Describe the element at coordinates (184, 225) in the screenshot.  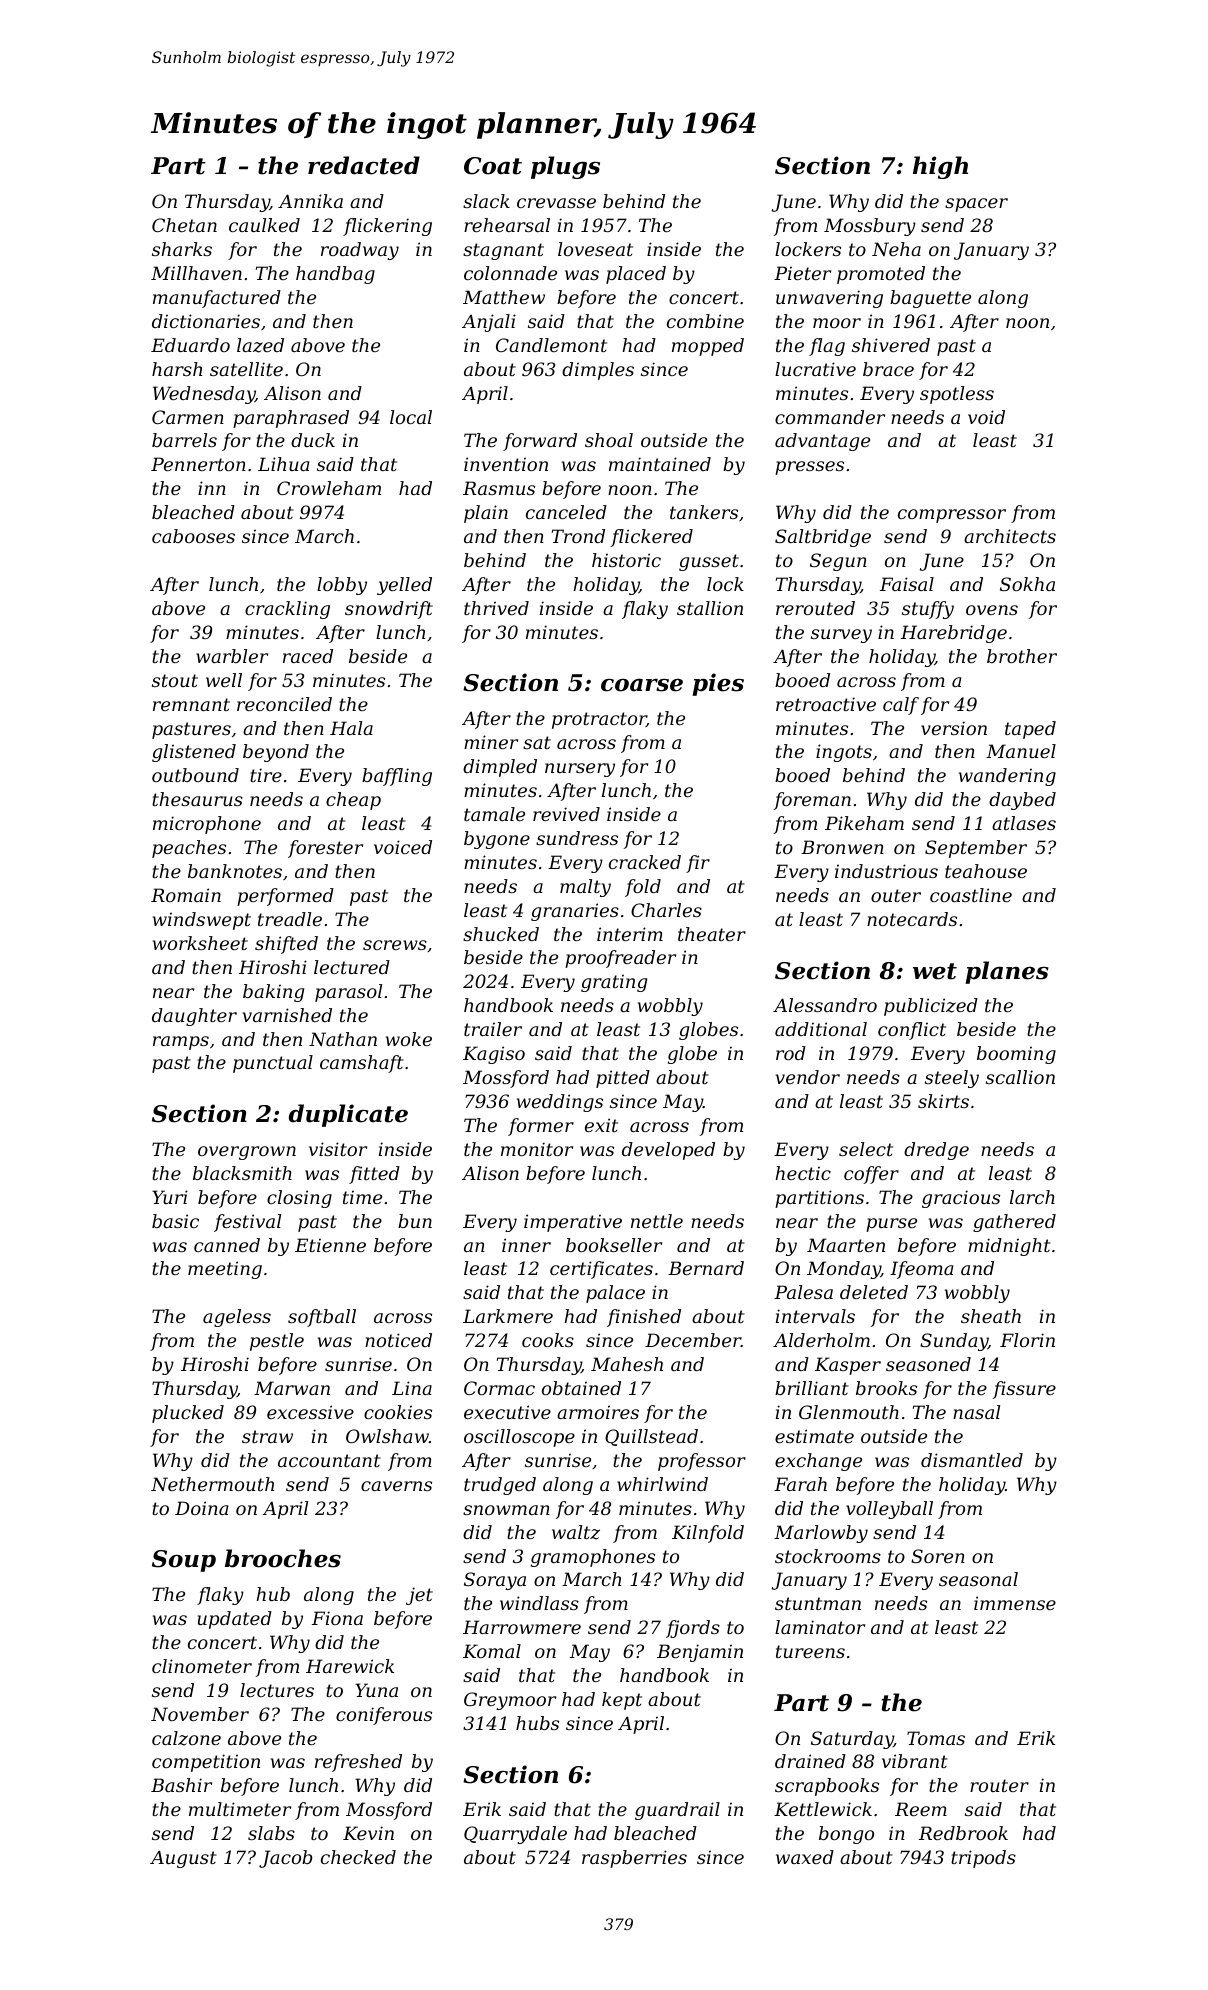
I see `Chetan` at that location.
